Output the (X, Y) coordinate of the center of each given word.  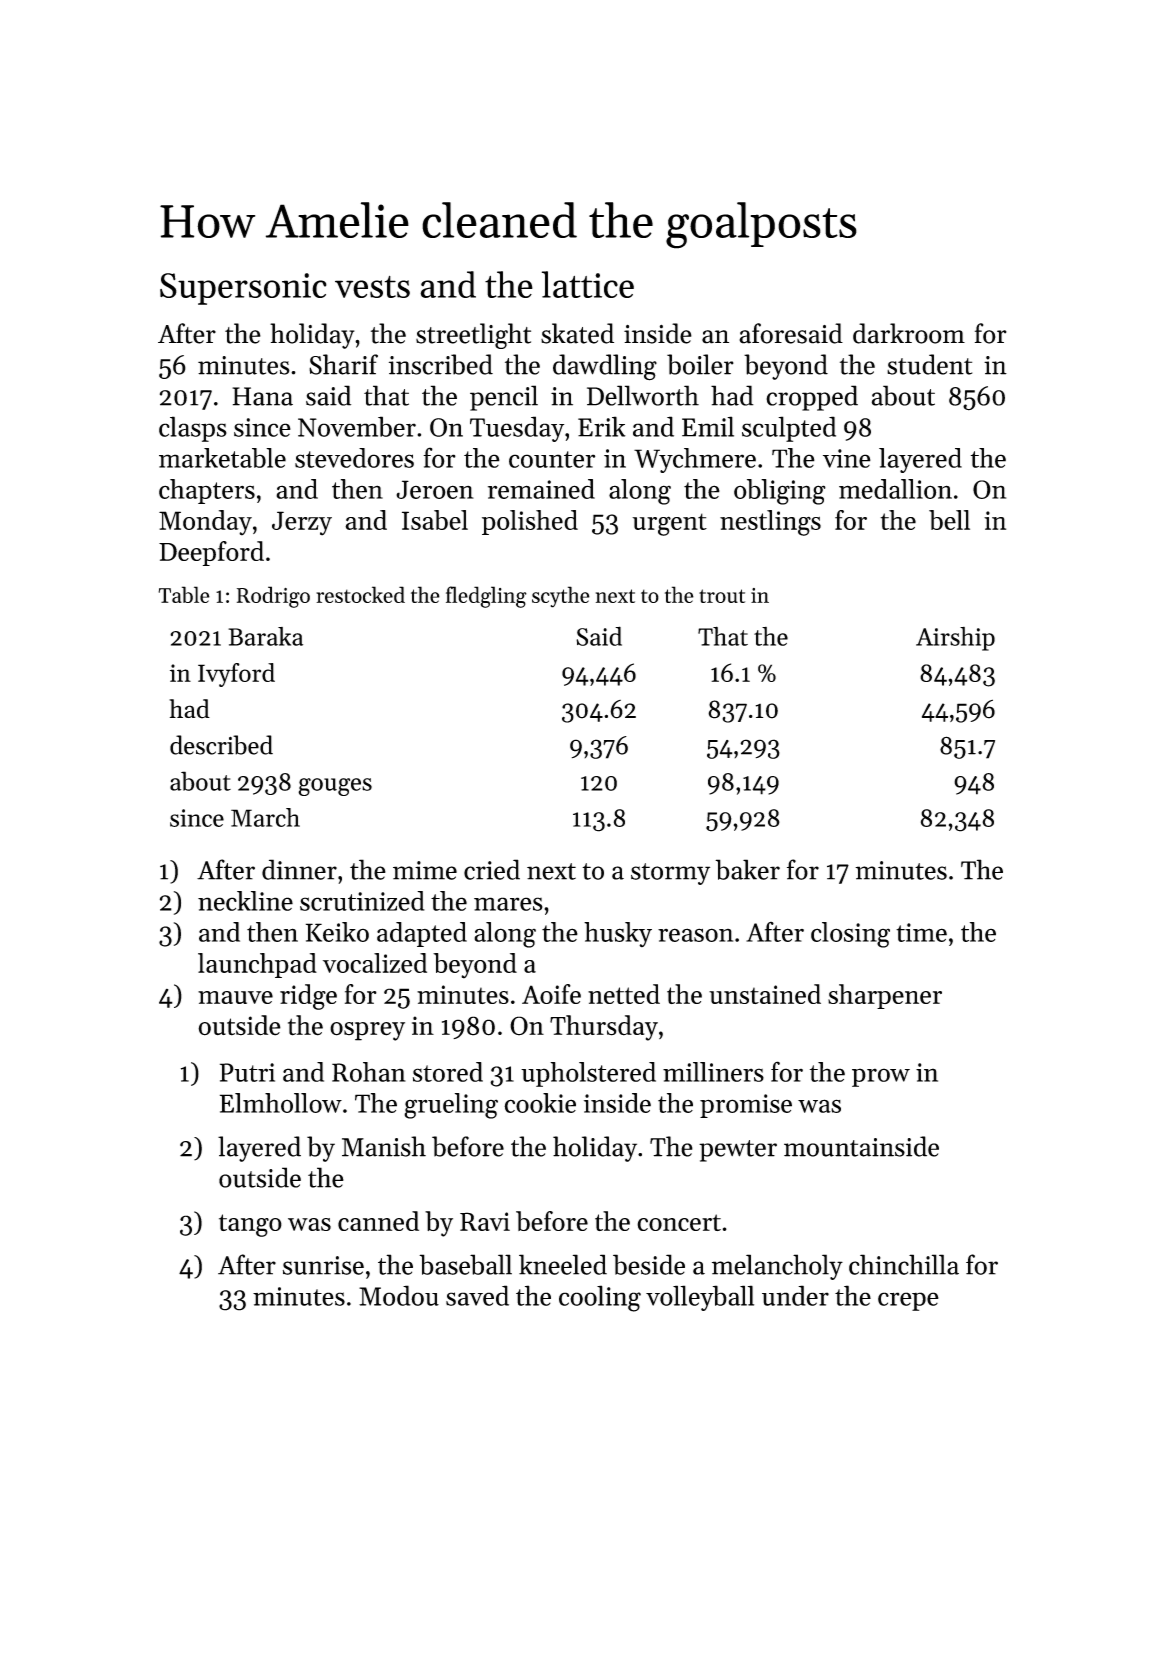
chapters (207, 491)
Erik (602, 426)
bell (949, 520)
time (921, 932)
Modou (399, 1295)
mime (425, 870)
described (221, 745)
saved (477, 1295)
